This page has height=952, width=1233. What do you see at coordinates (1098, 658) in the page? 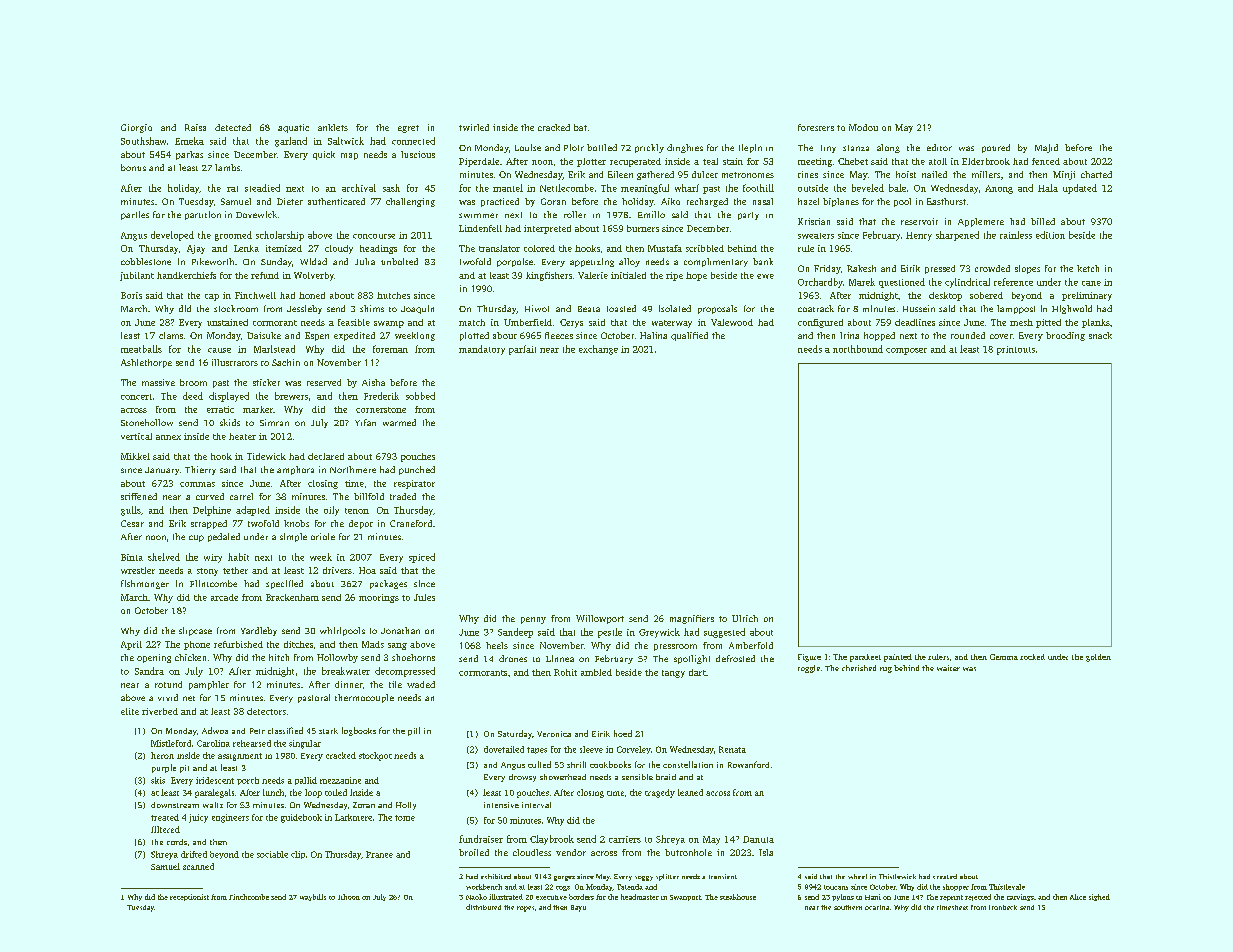
I see `golden` at bounding box center [1098, 658].
